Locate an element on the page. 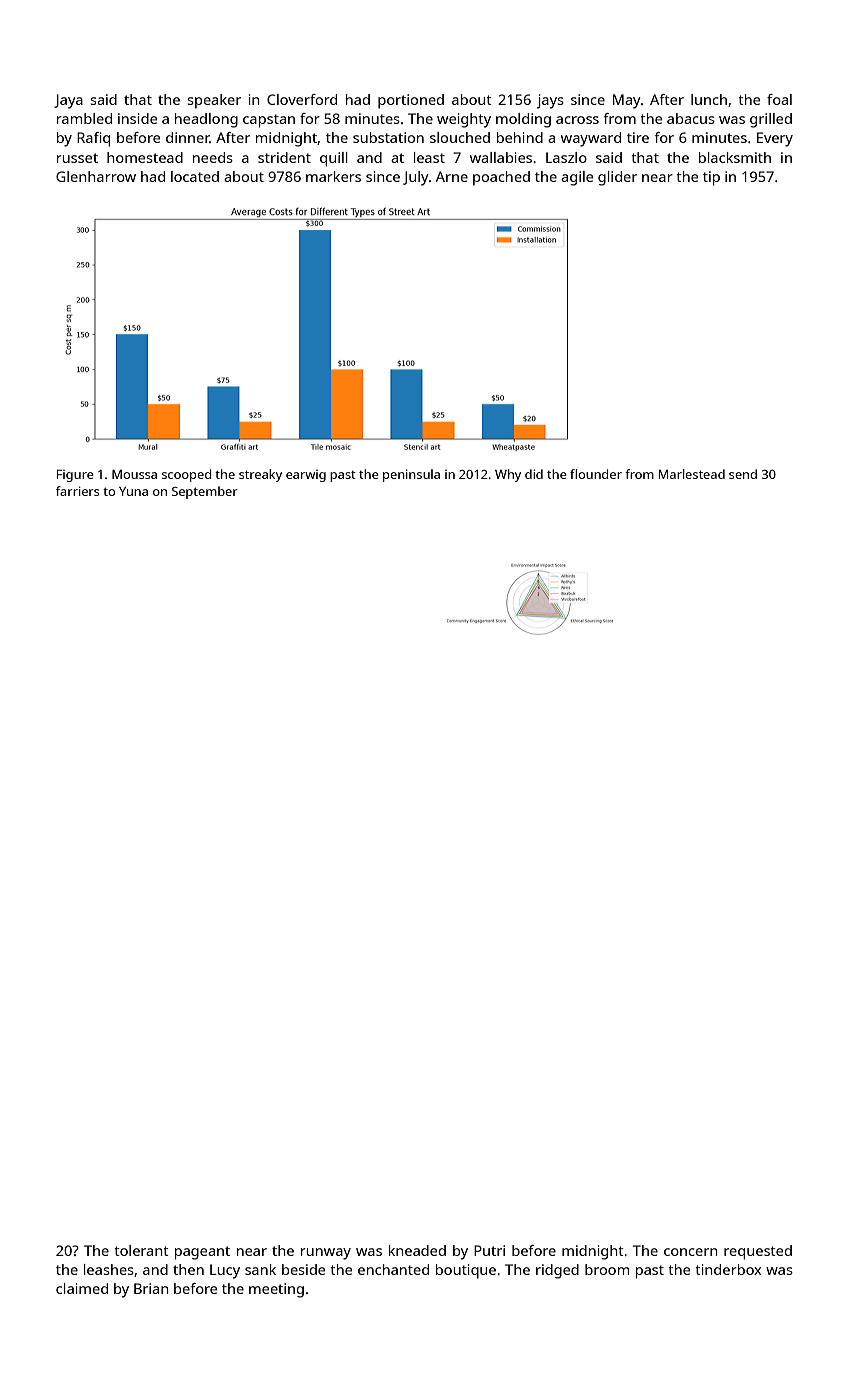 Image resolution: width=849 pixels, height=1400 pixels. farriers is located at coordinates (78, 491).
